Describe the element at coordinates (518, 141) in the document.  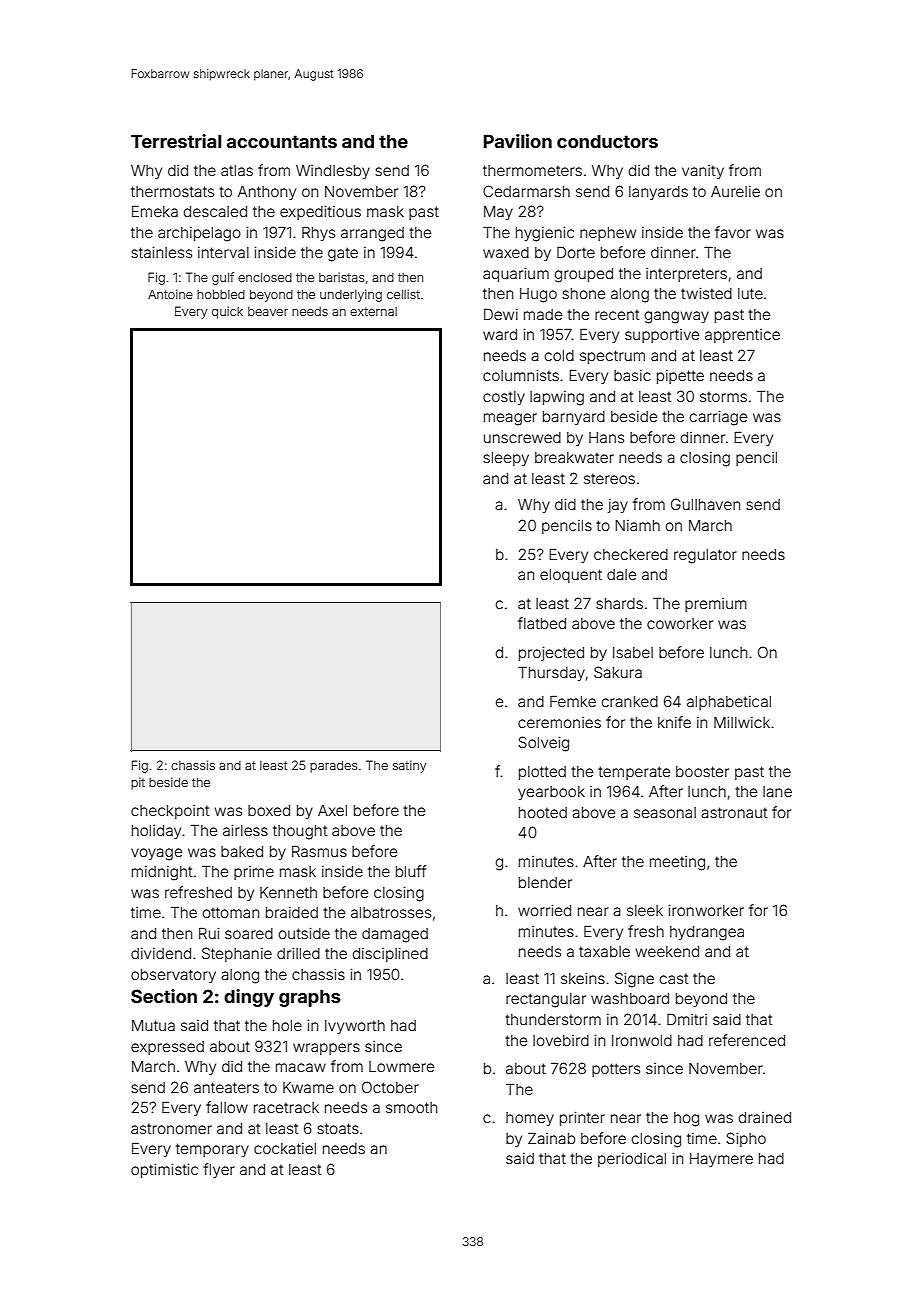
I see `Pavilion` at that location.
